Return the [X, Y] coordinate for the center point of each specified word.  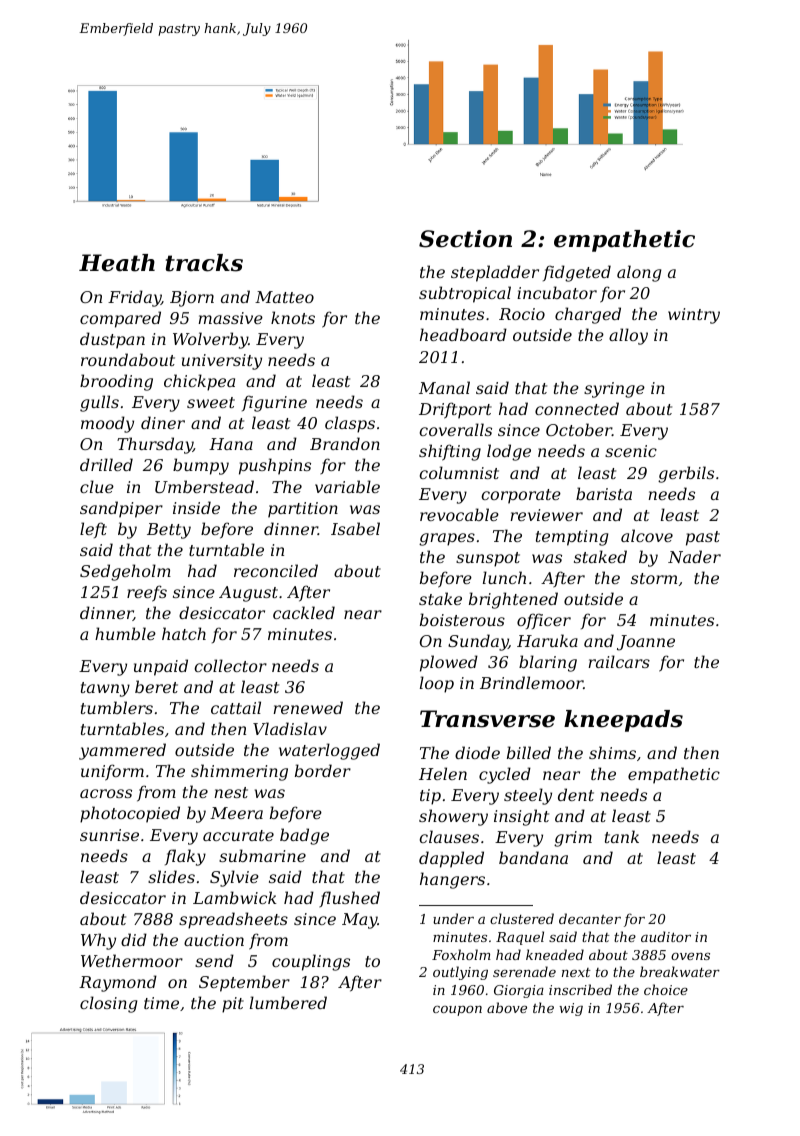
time [161, 1003]
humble [125, 633]
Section [465, 239]
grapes [447, 539]
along [639, 273]
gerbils [686, 474]
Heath [117, 263]
